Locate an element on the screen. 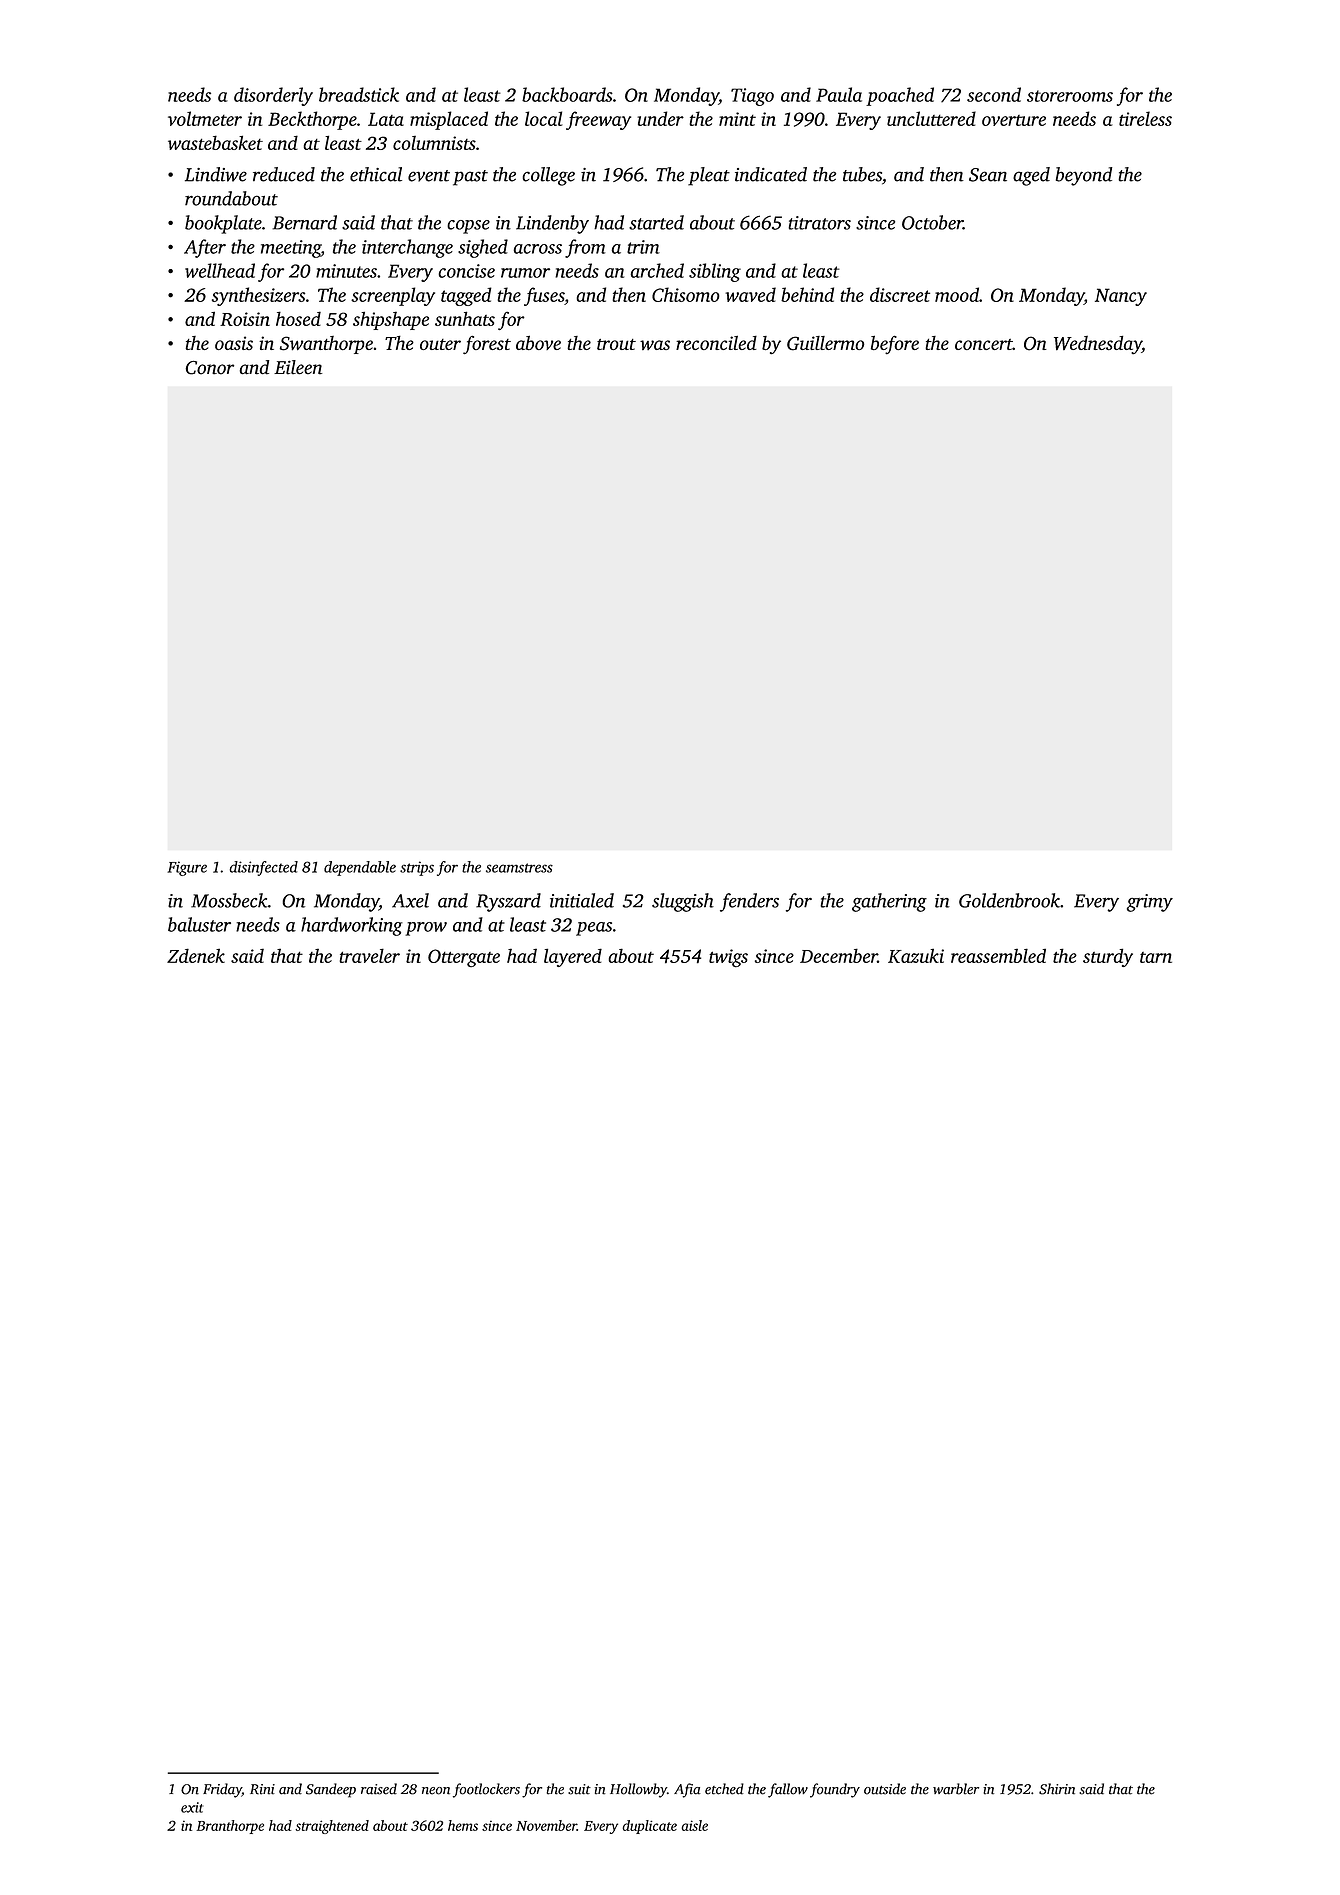  Zdenek is located at coordinates (196, 955).
